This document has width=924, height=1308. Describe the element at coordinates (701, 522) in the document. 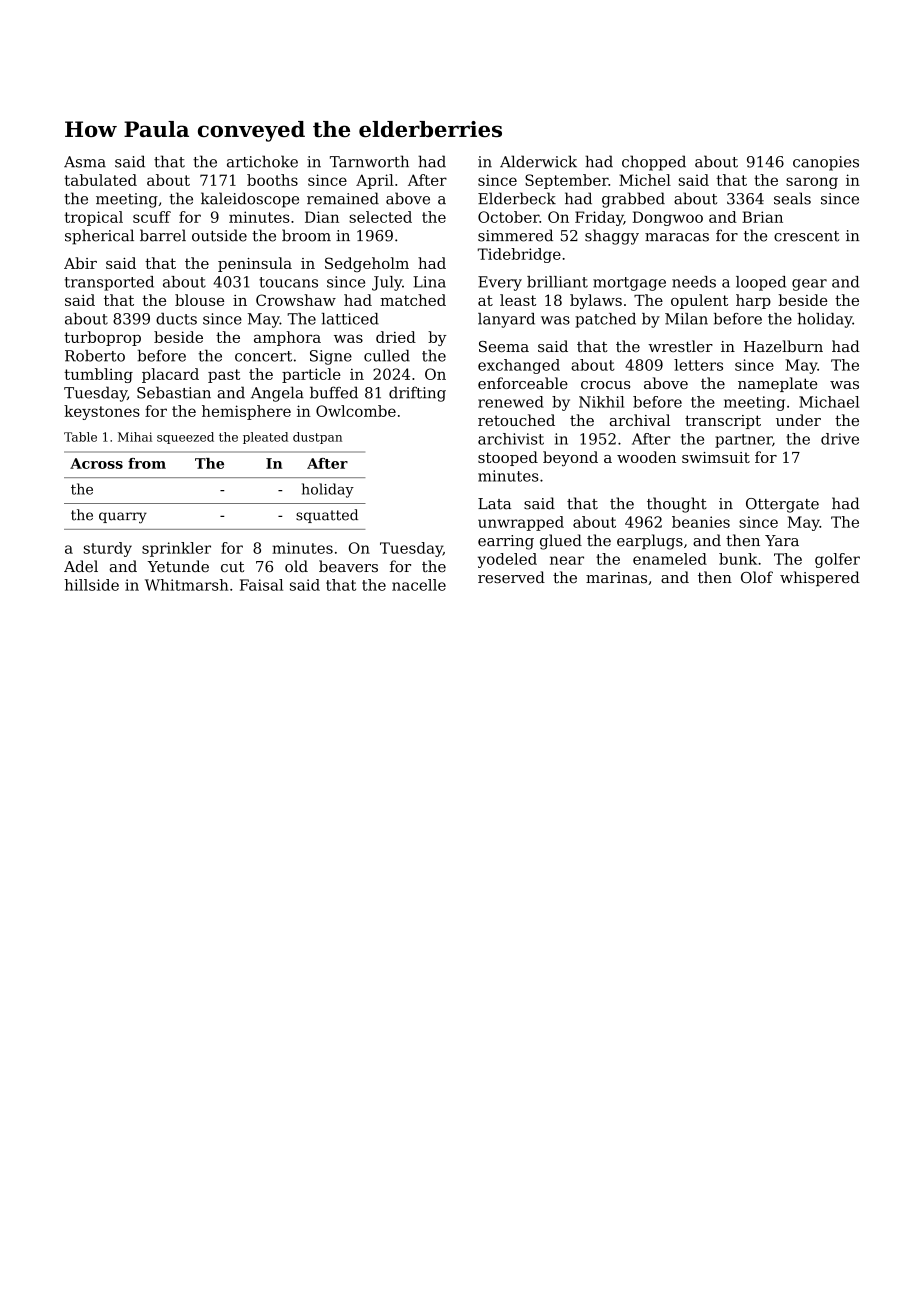

I see `beanies` at that location.
